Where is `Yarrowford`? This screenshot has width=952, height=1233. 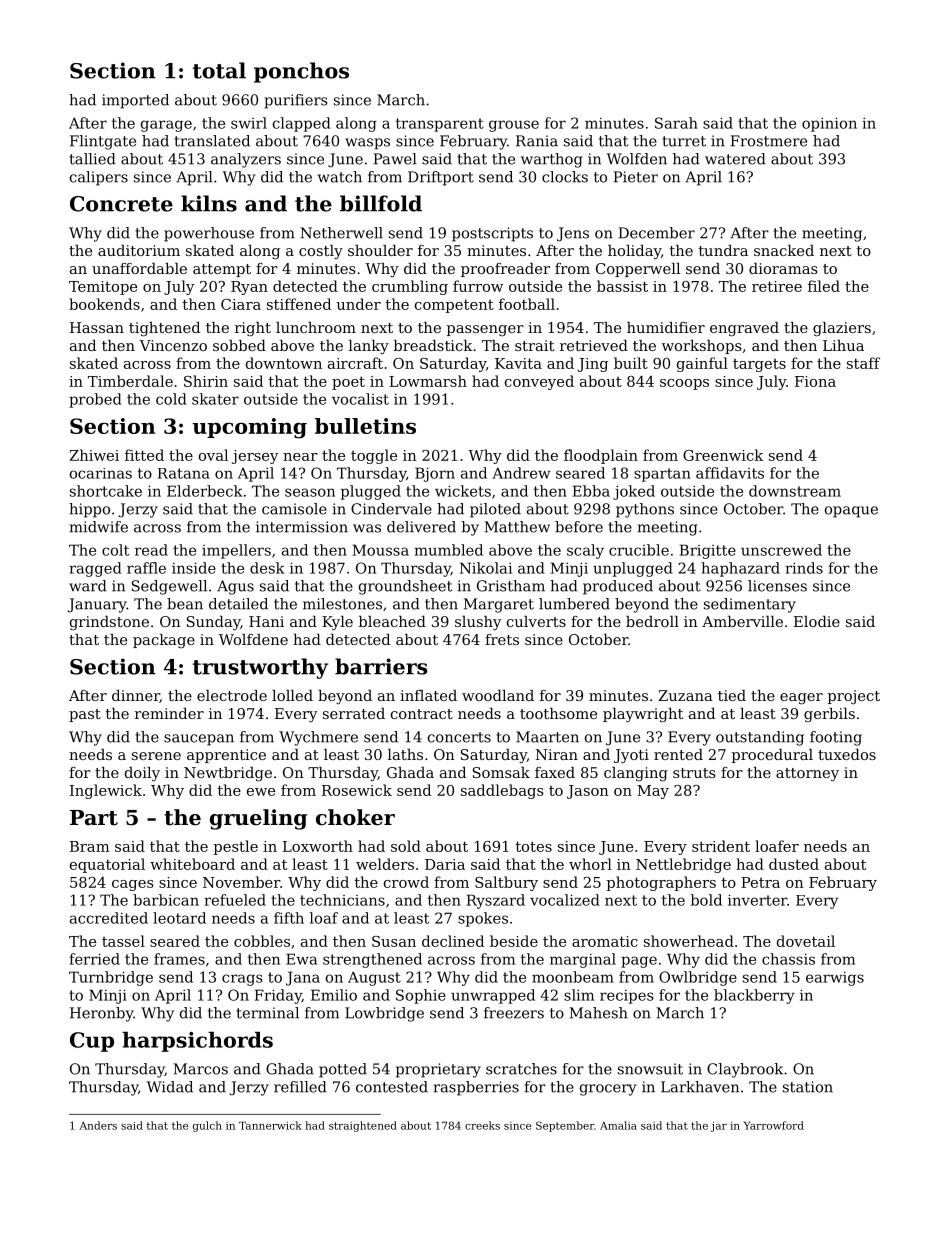
Yarrowford is located at coordinates (774, 1125).
